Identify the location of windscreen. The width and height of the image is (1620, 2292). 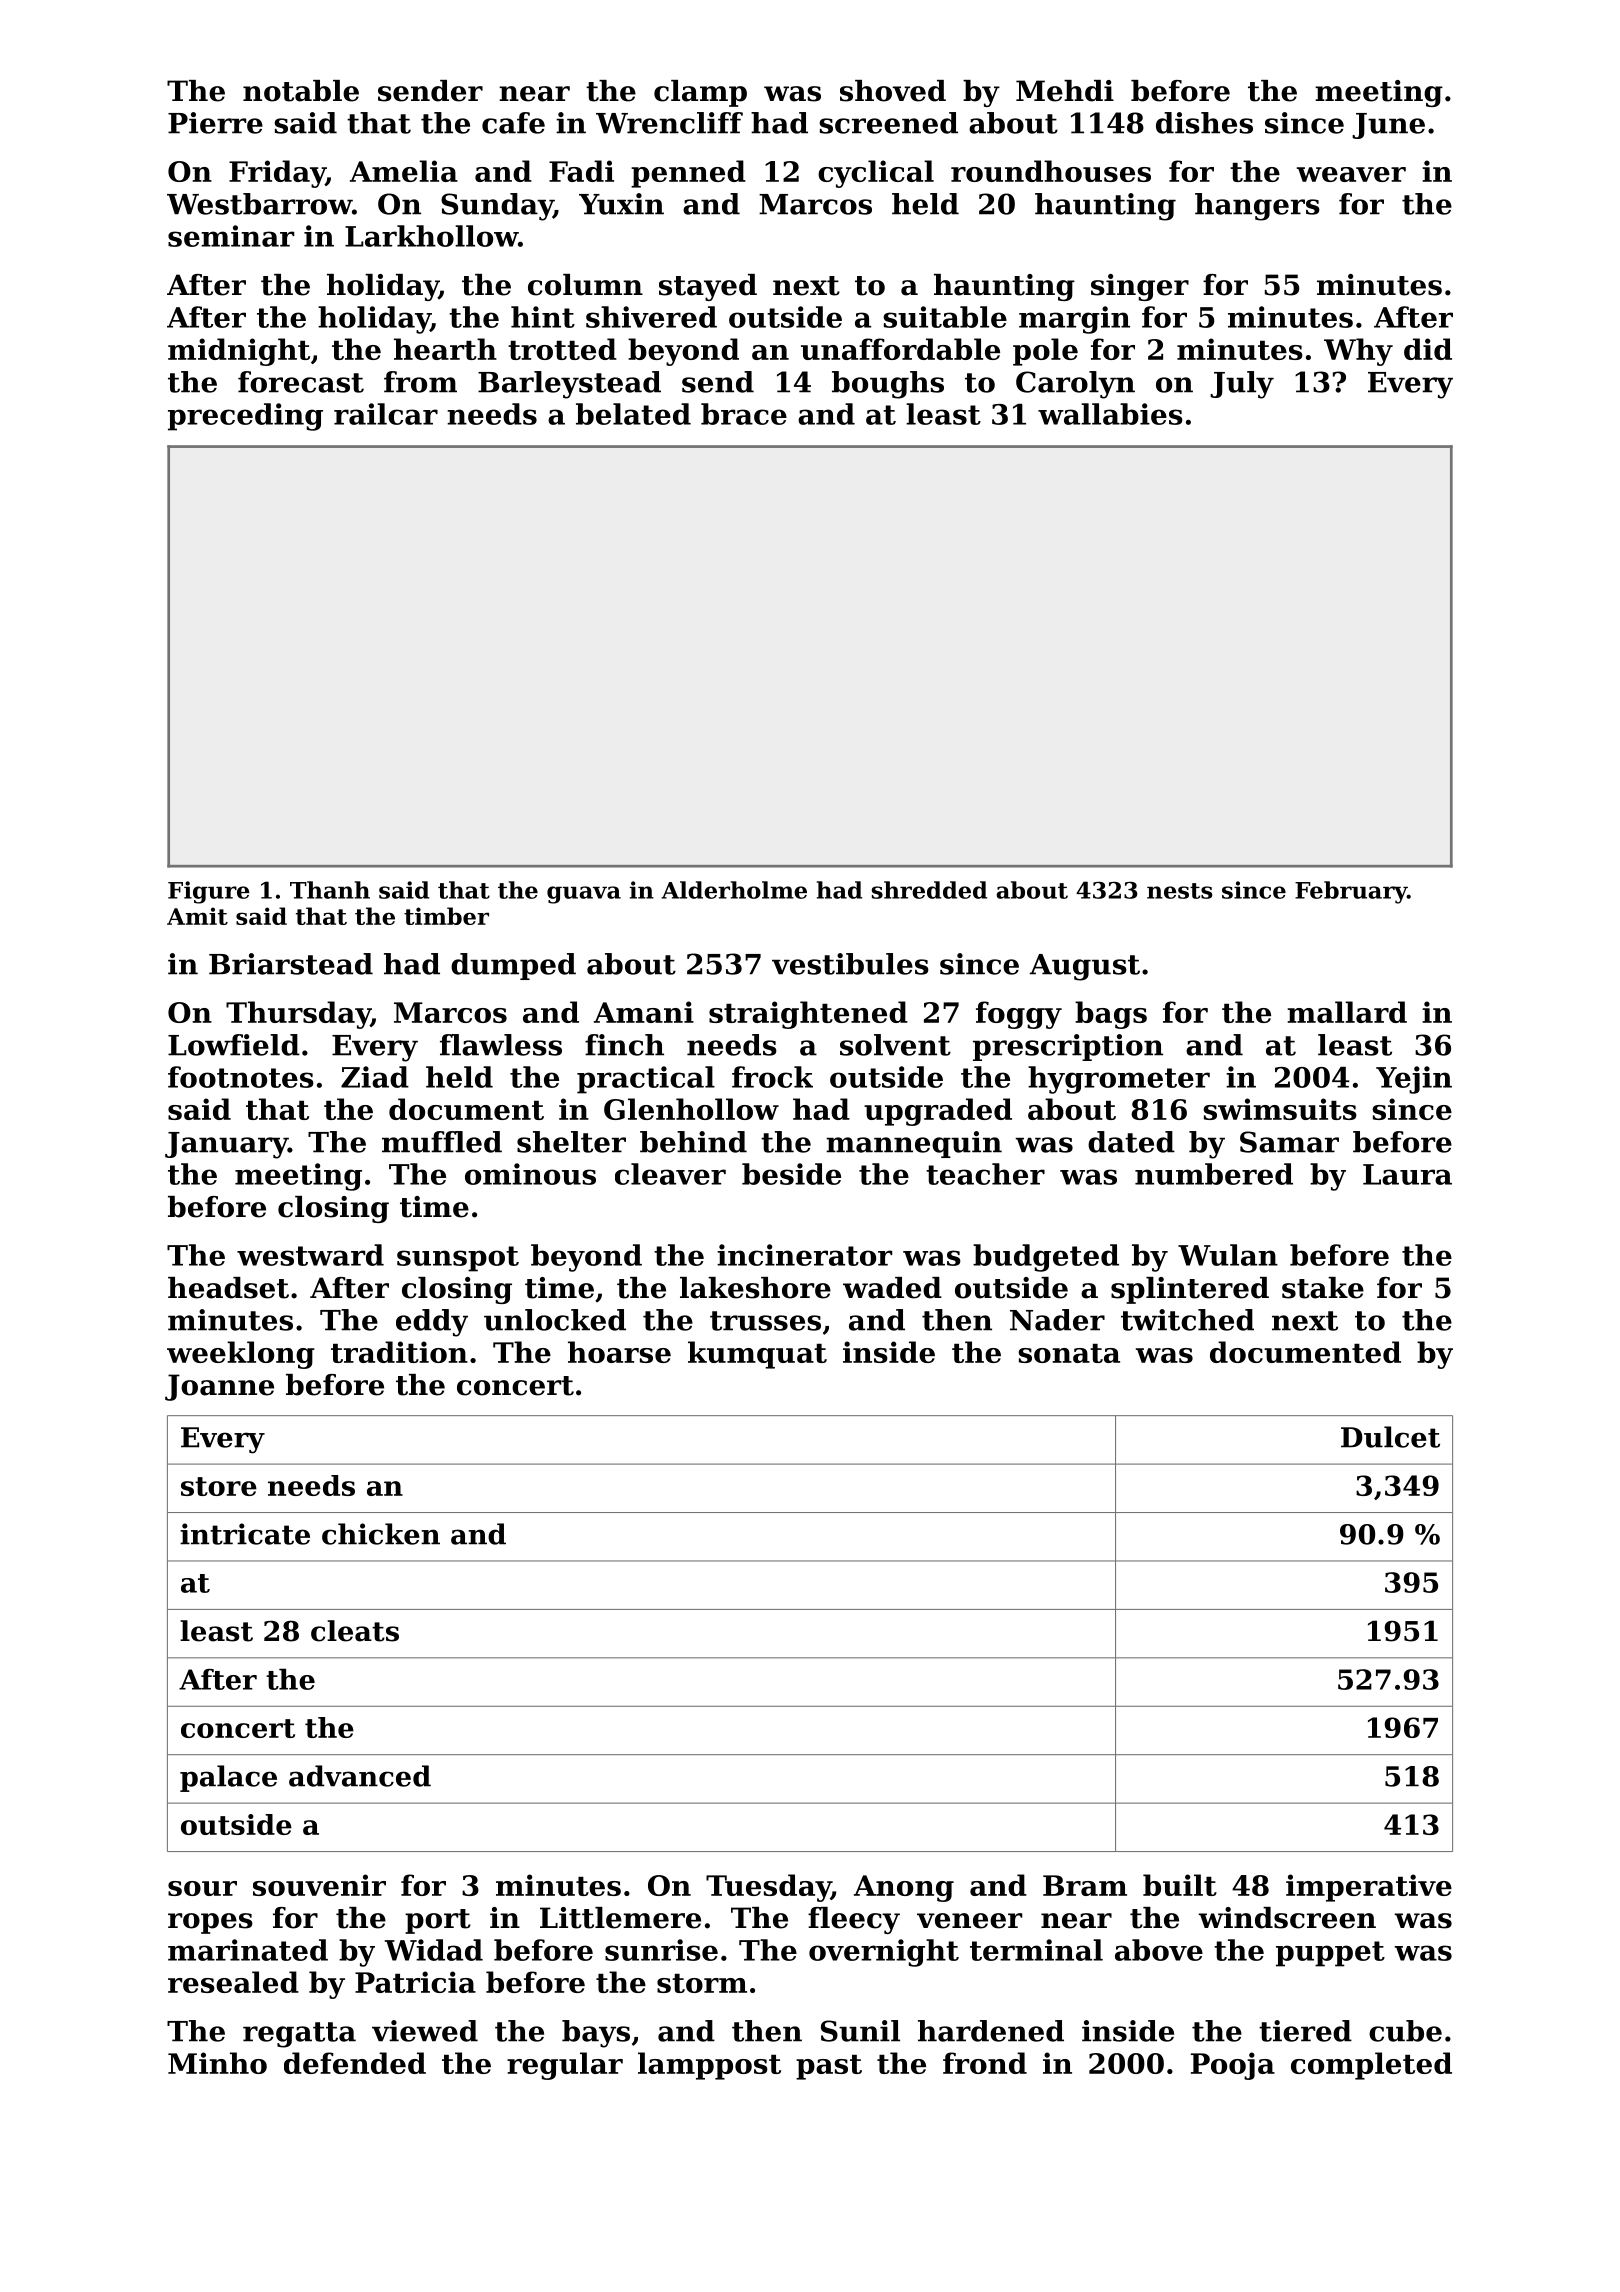
(1287, 1918).
